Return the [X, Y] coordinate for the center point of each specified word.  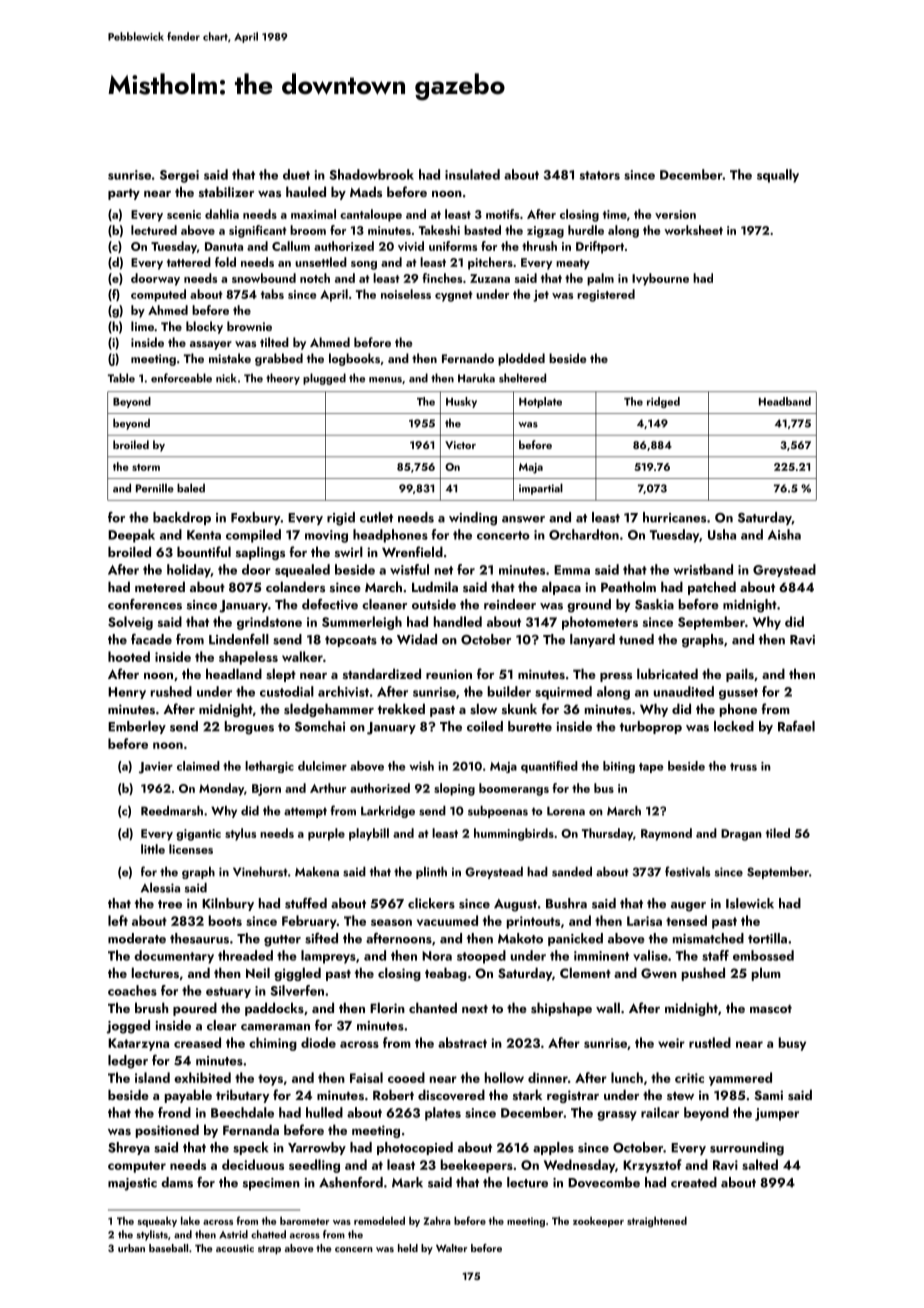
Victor [460, 445]
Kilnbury [228, 904]
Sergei [179, 176]
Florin [387, 1007]
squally [778, 176]
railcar [660, 1112]
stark [527, 1094]
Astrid [233, 1234]
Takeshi [439, 230]
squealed [302, 570]
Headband [785, 401]
